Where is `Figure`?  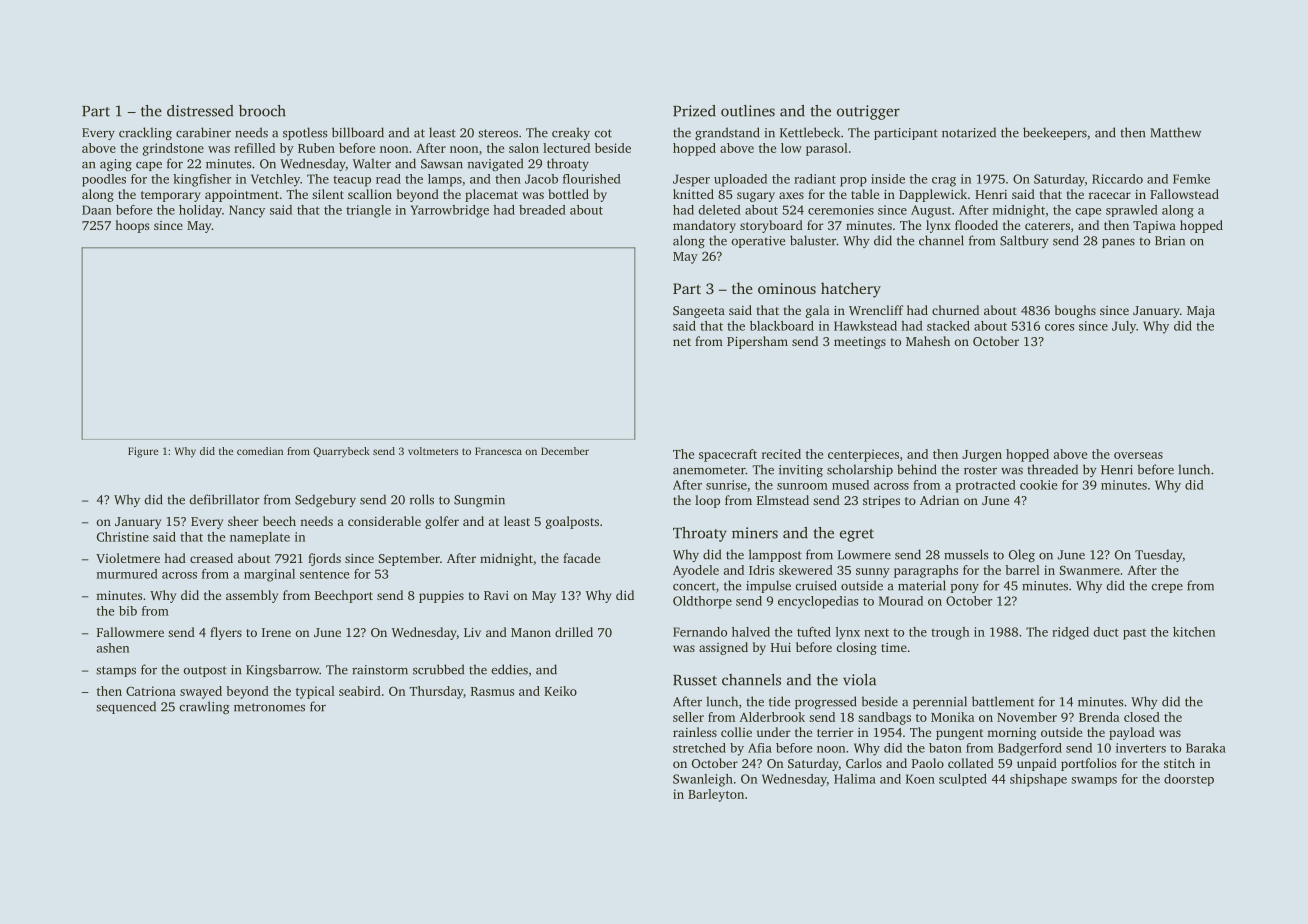 Figure is located at coordinates (143, 452).
